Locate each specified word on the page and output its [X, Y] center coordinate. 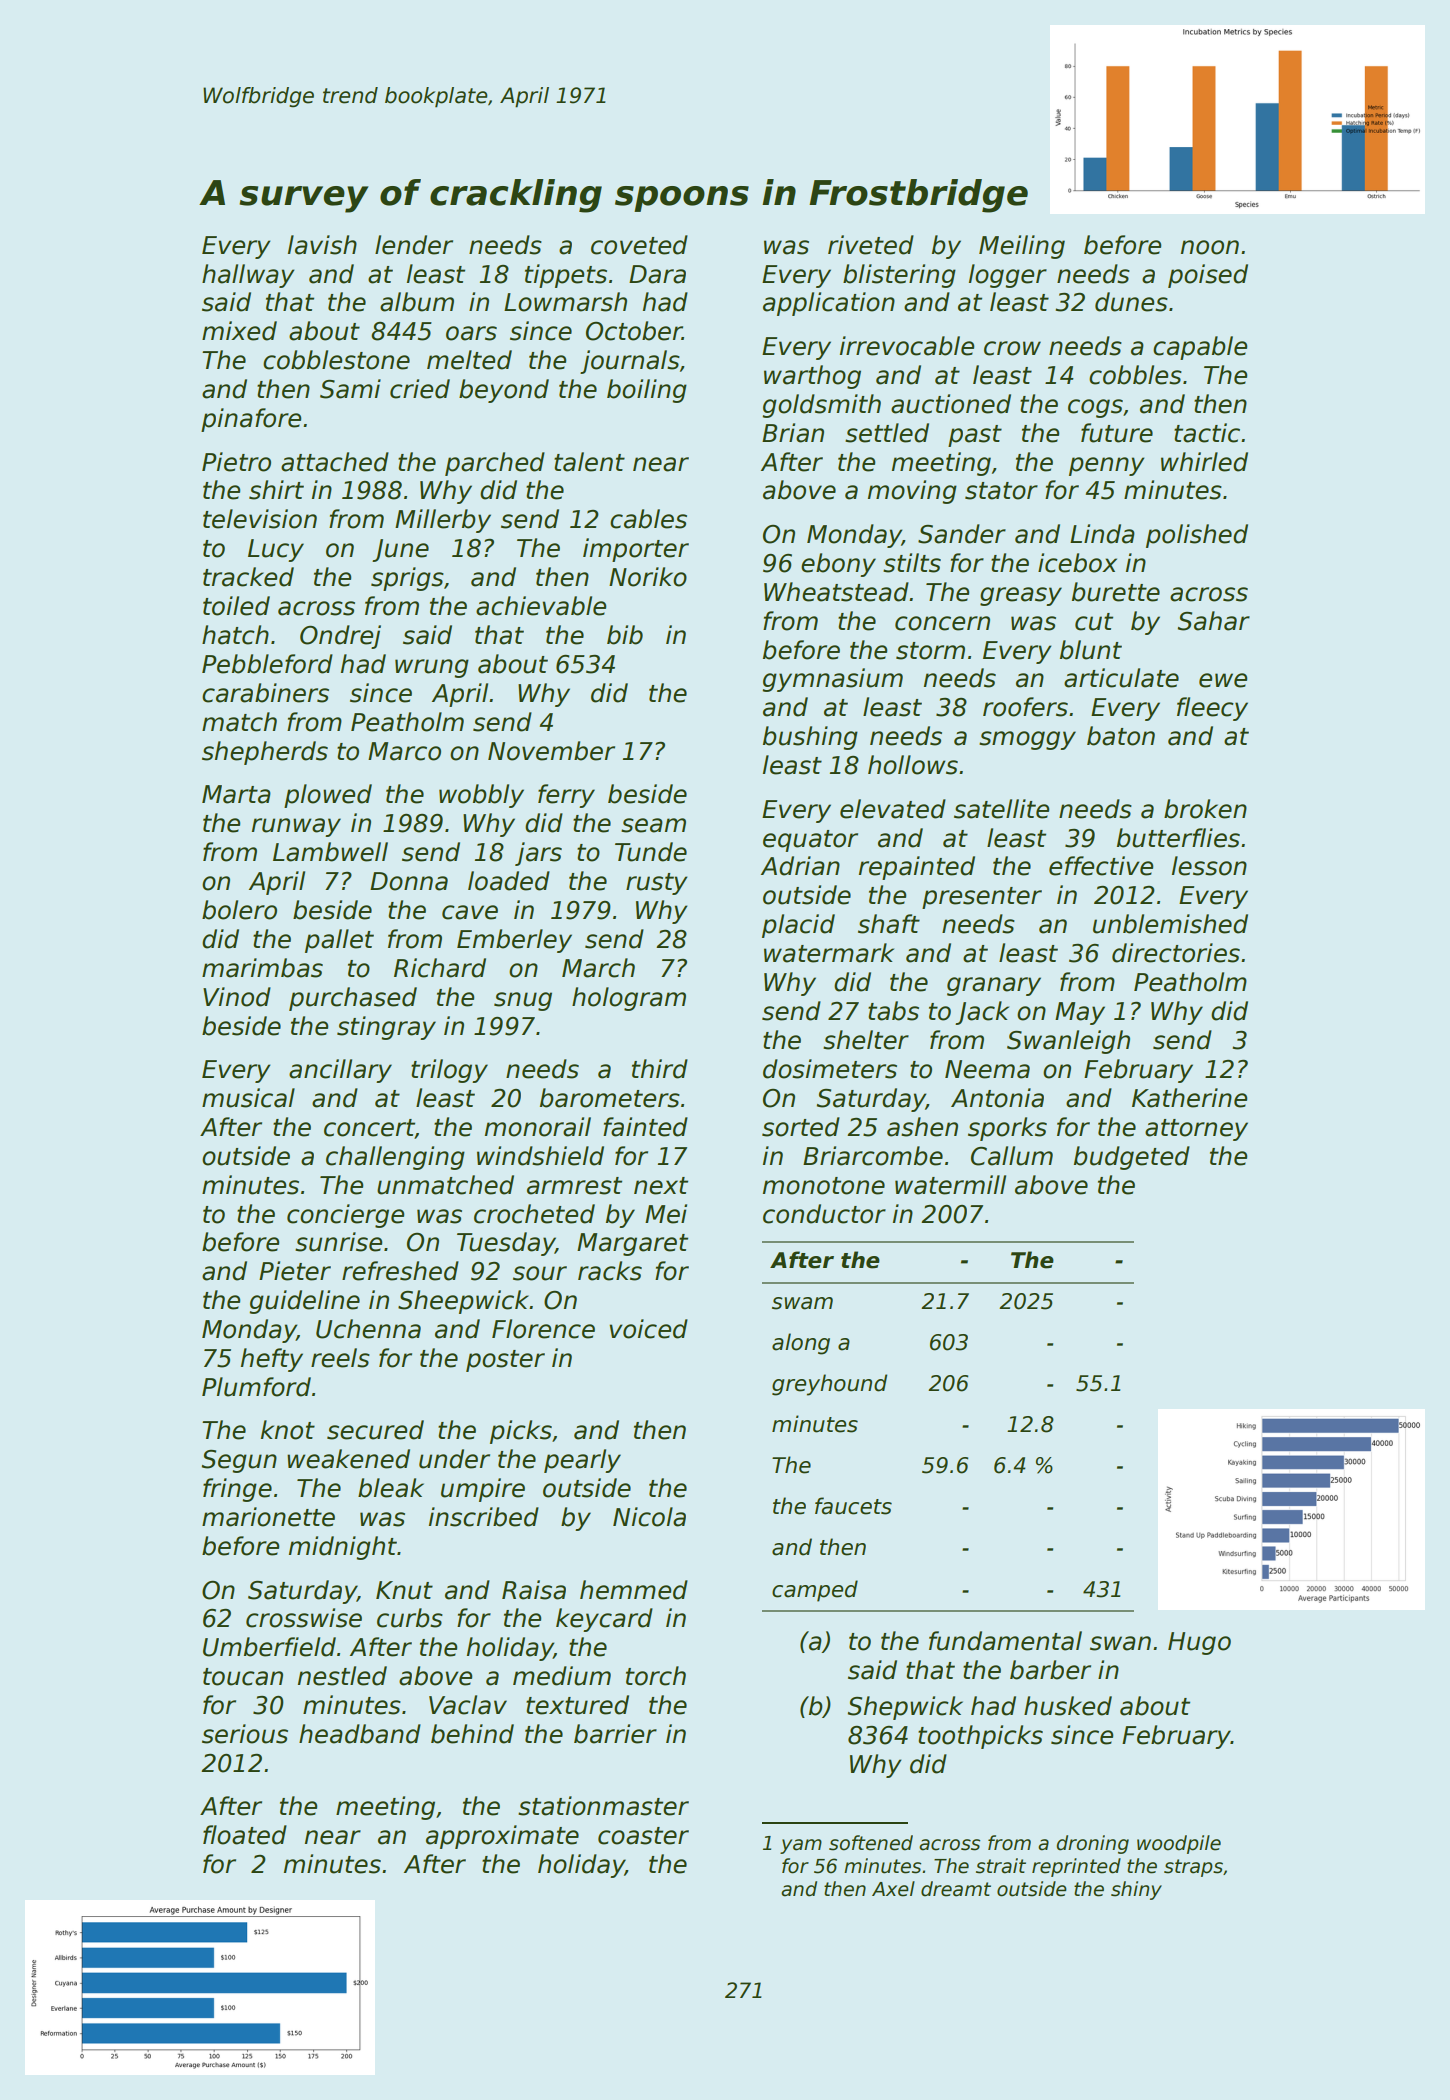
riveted [871, 245]
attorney [1196, 1130]
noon [1210, 247]
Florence [543, 1329]
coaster [643, 1836]
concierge [345, 1216]
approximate [502, 1837]
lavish [322, 245]
